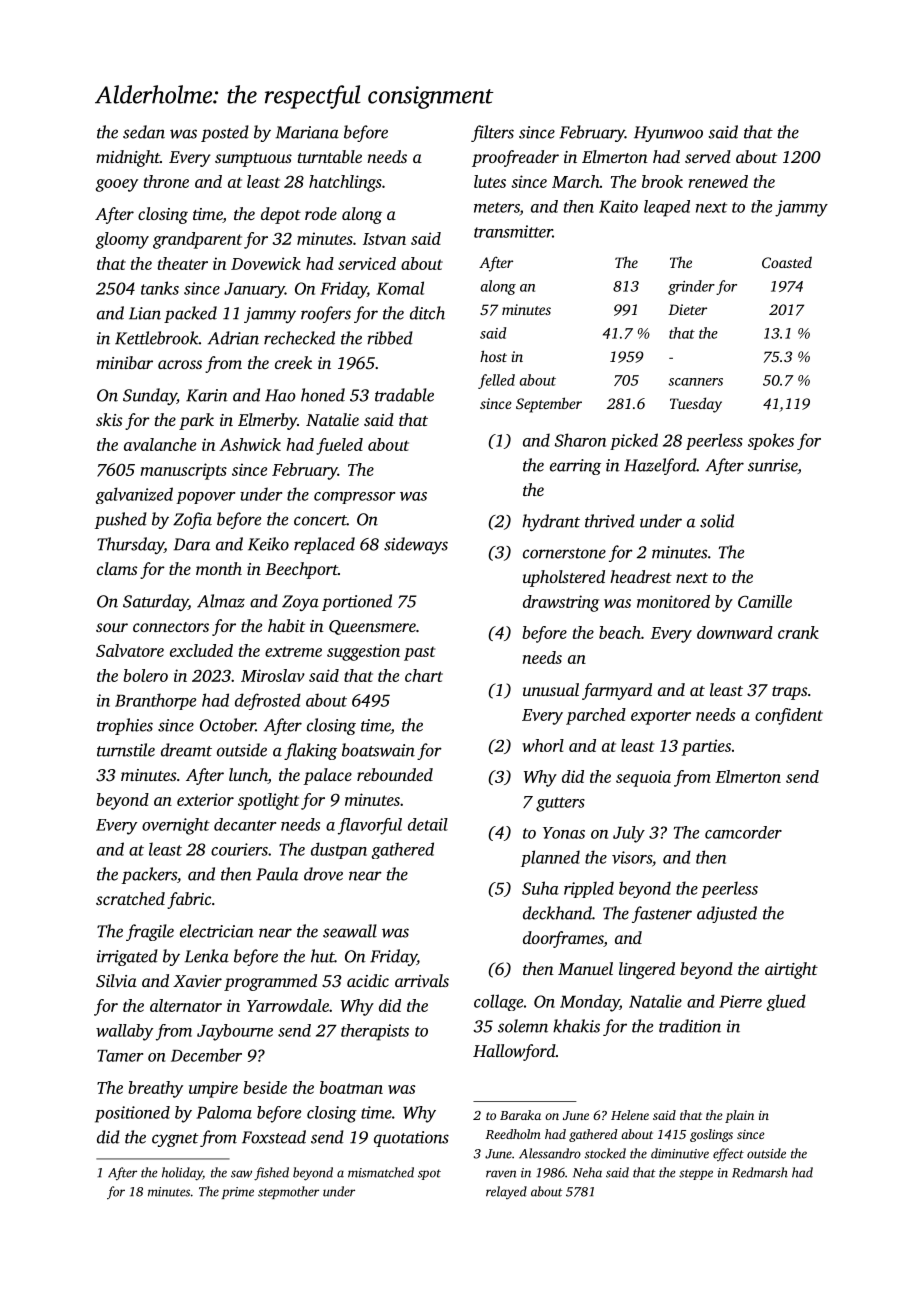 The image size is (924, 1308). I want to click on lutes, so click(490, 181).
